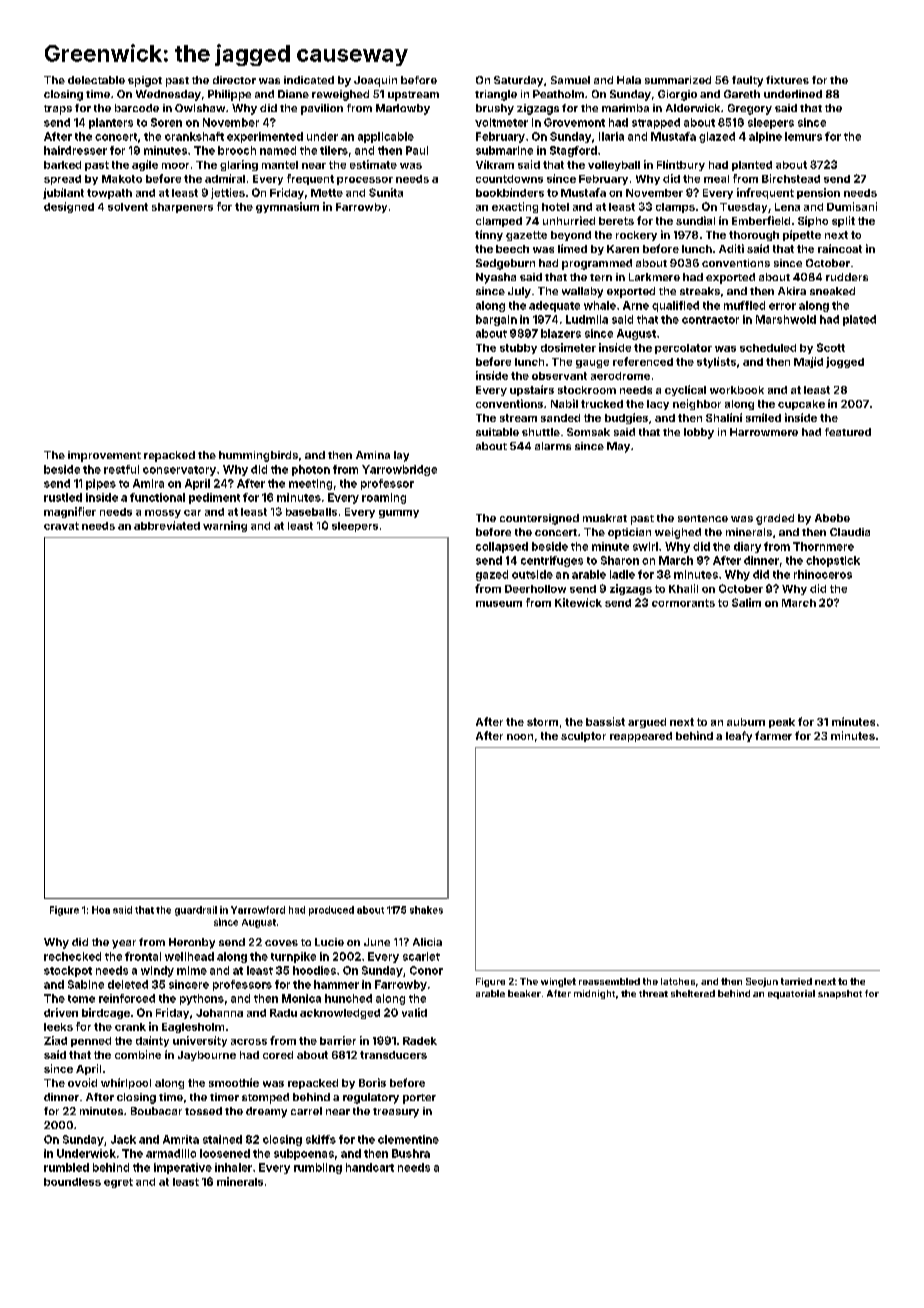  I want to click on Samuel, so click(570, 80).
